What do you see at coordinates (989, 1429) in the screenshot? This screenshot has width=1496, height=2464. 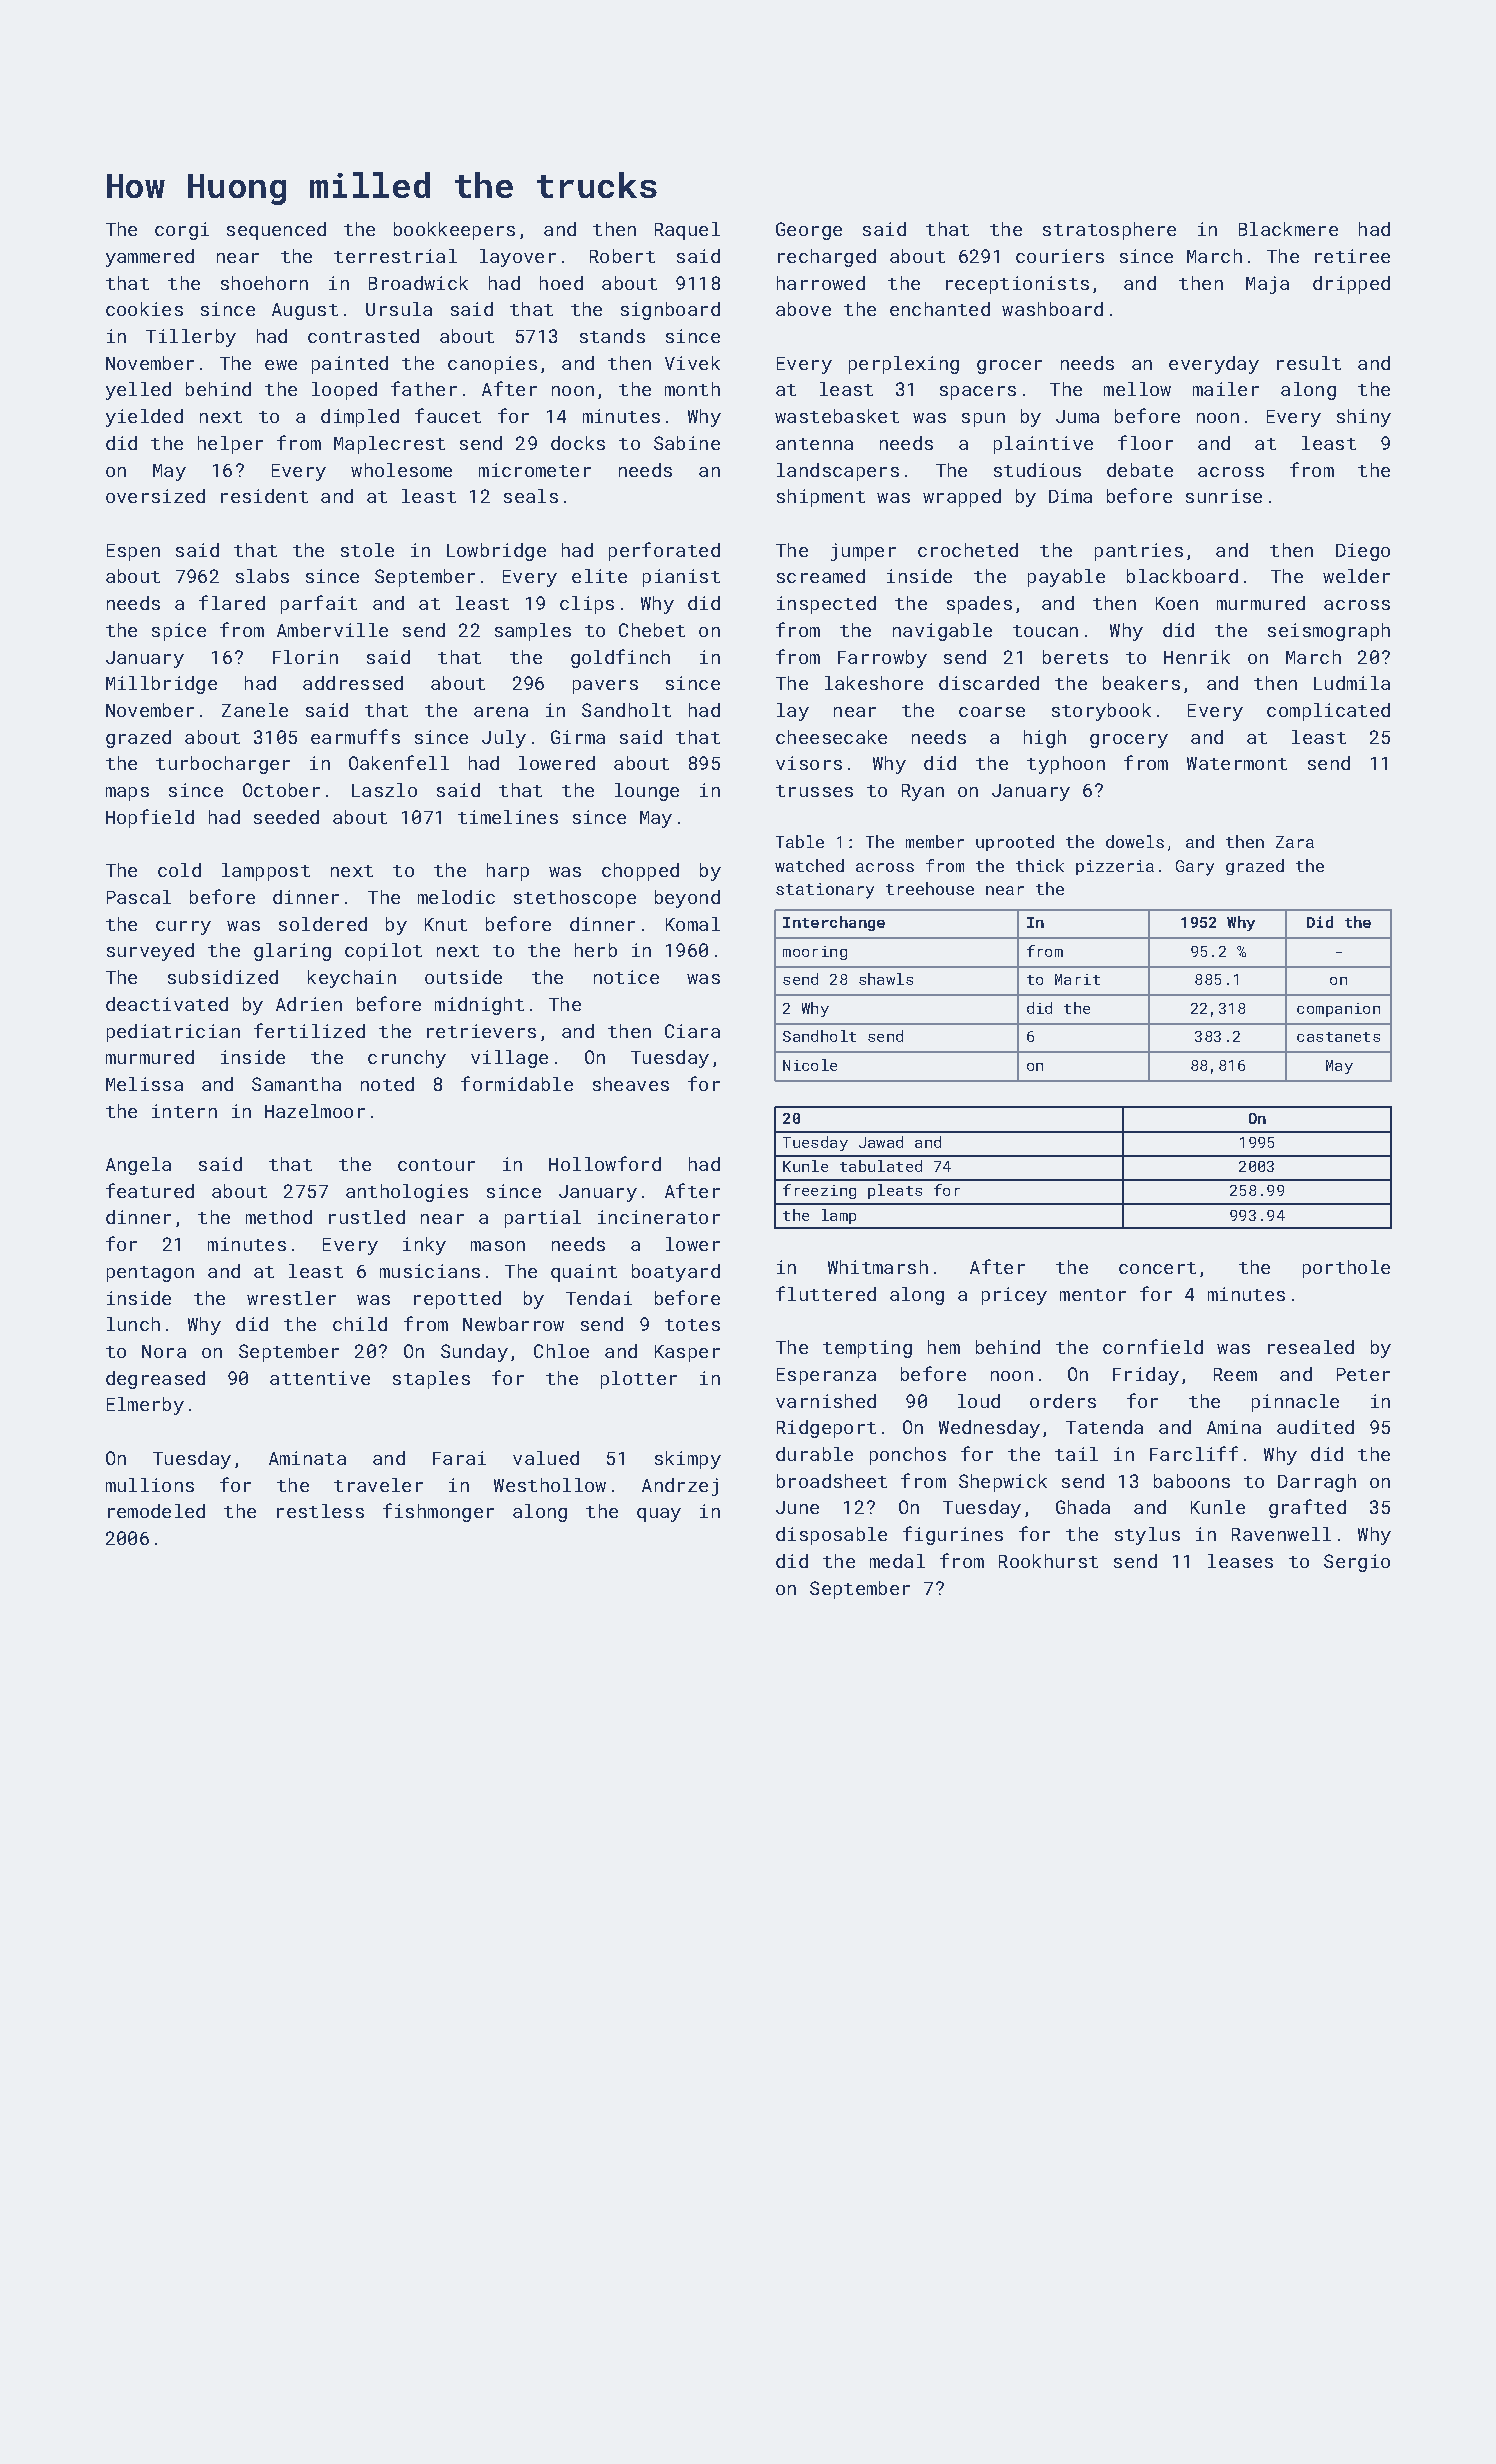 I see `Wednesday` at bounding box center [989, 1429].
